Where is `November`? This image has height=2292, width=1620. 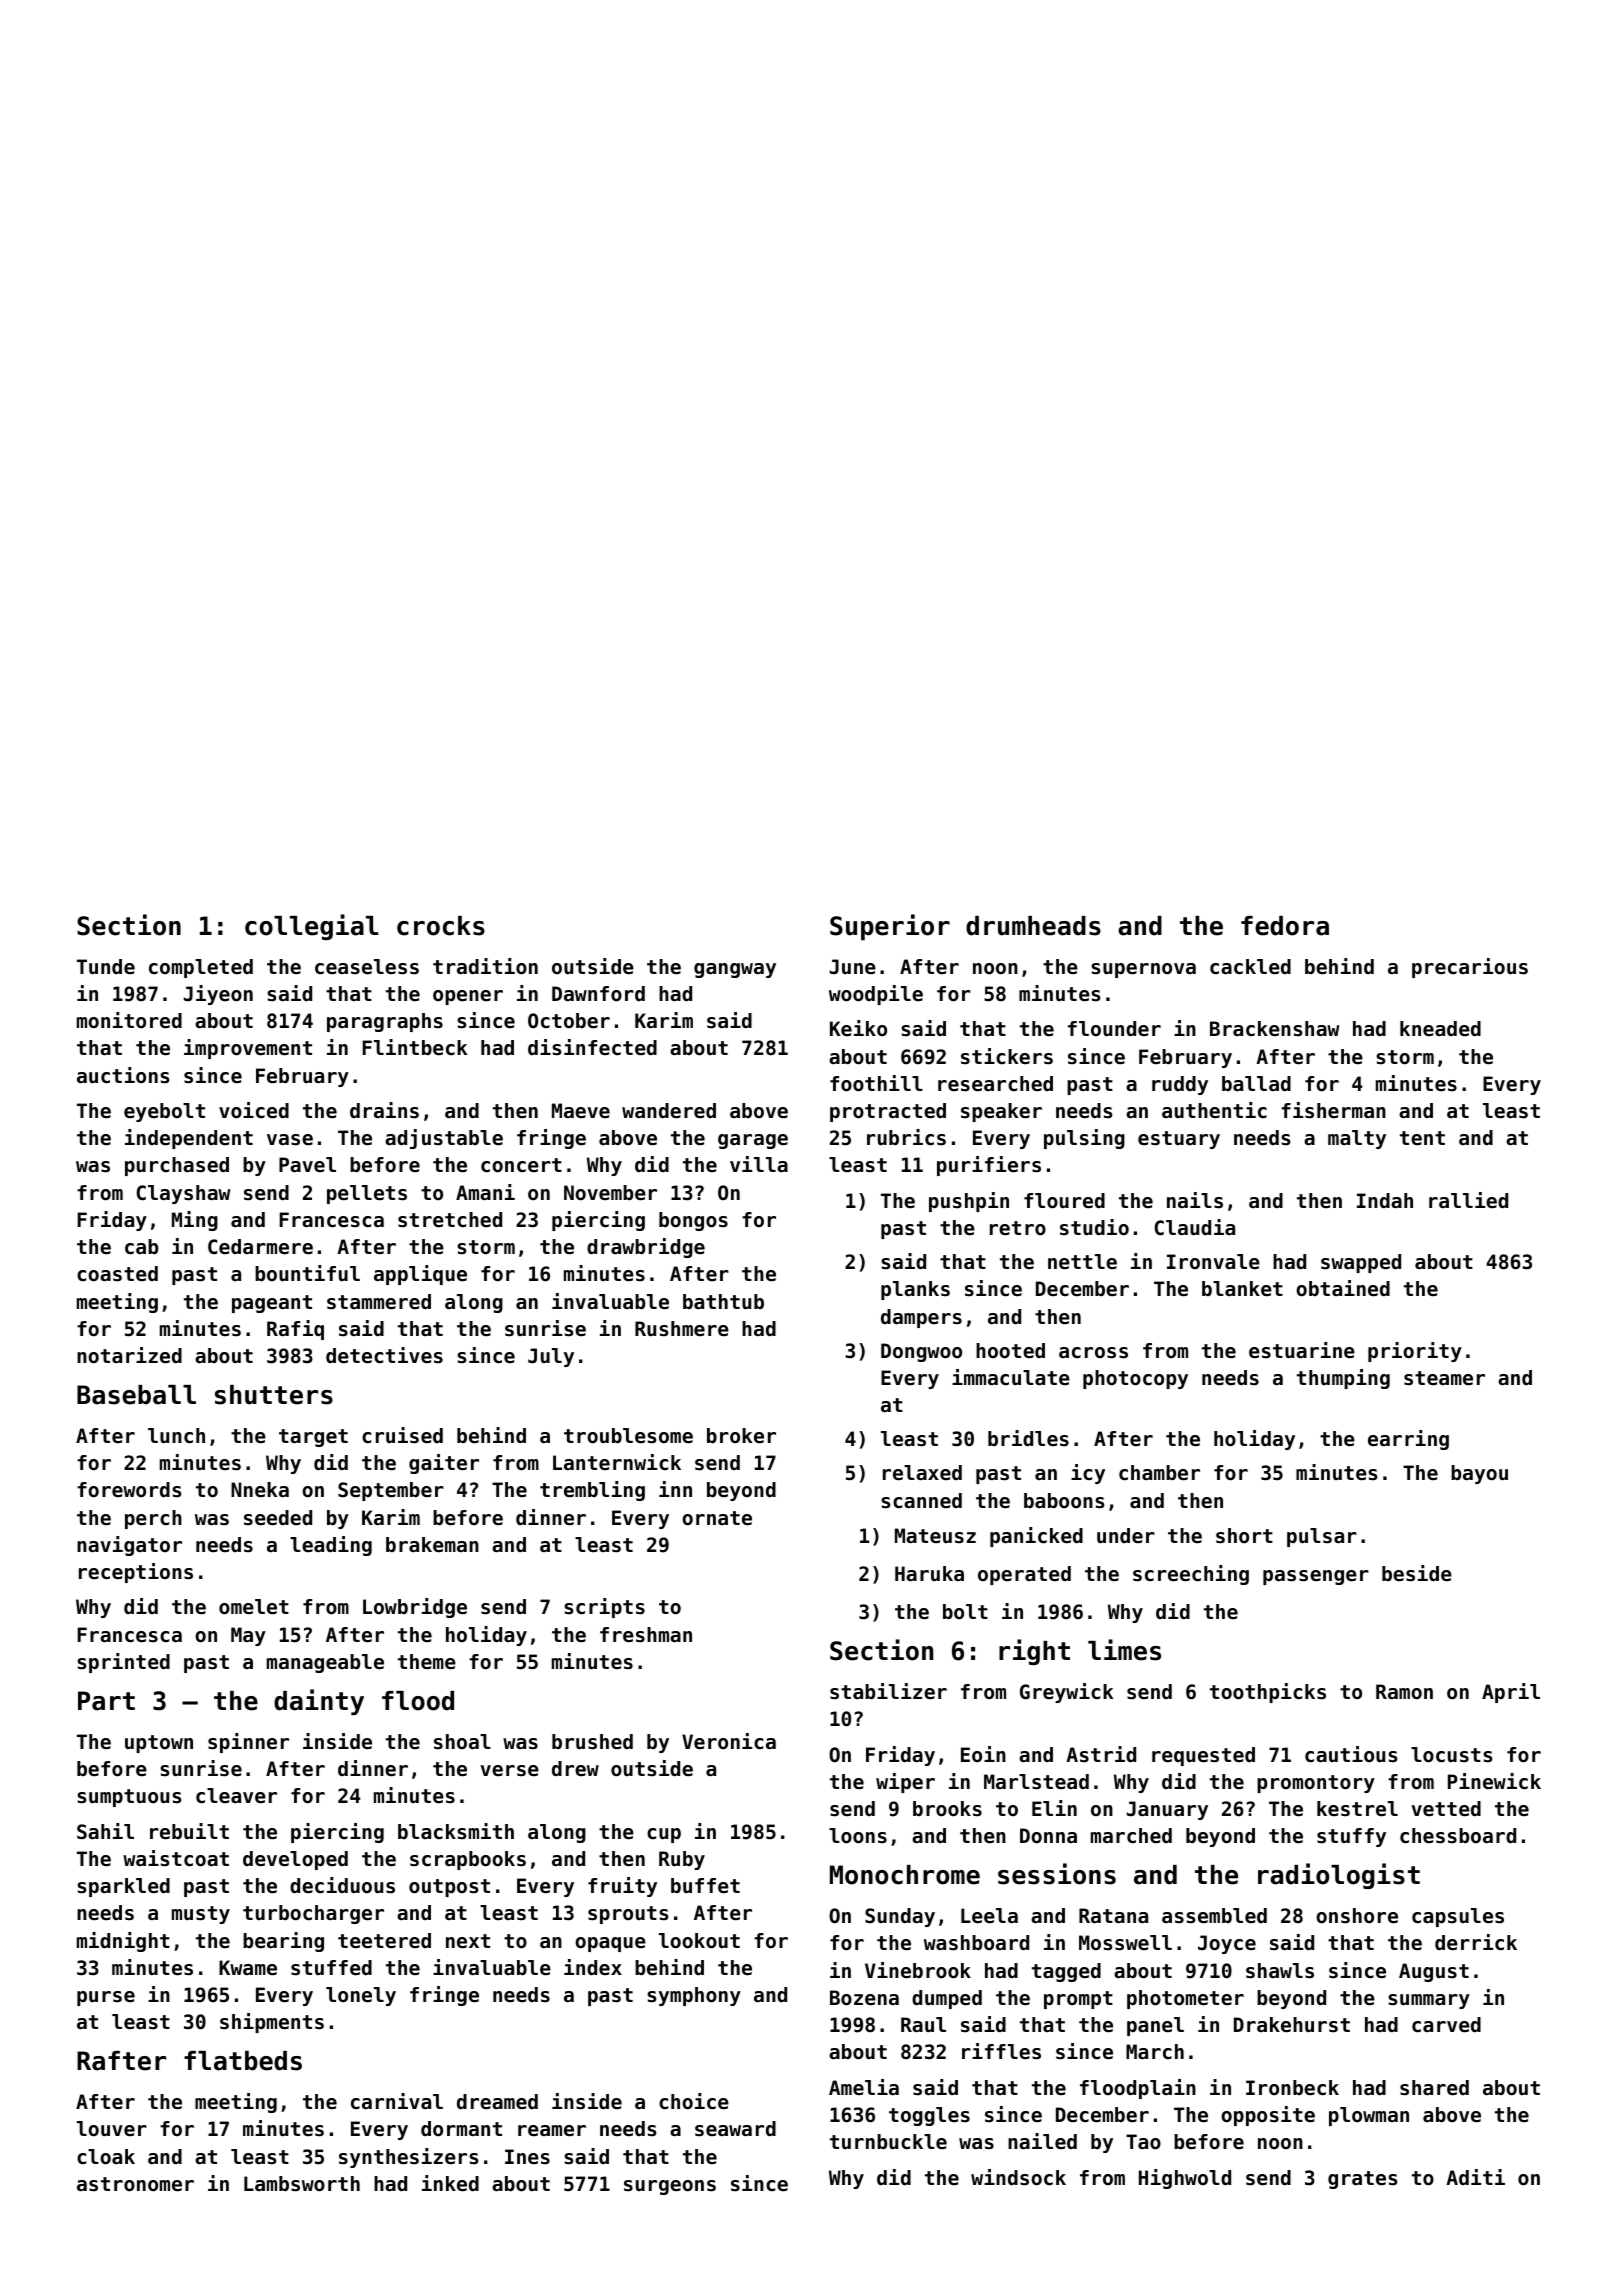
November is located at coordinates (610, 1193).
